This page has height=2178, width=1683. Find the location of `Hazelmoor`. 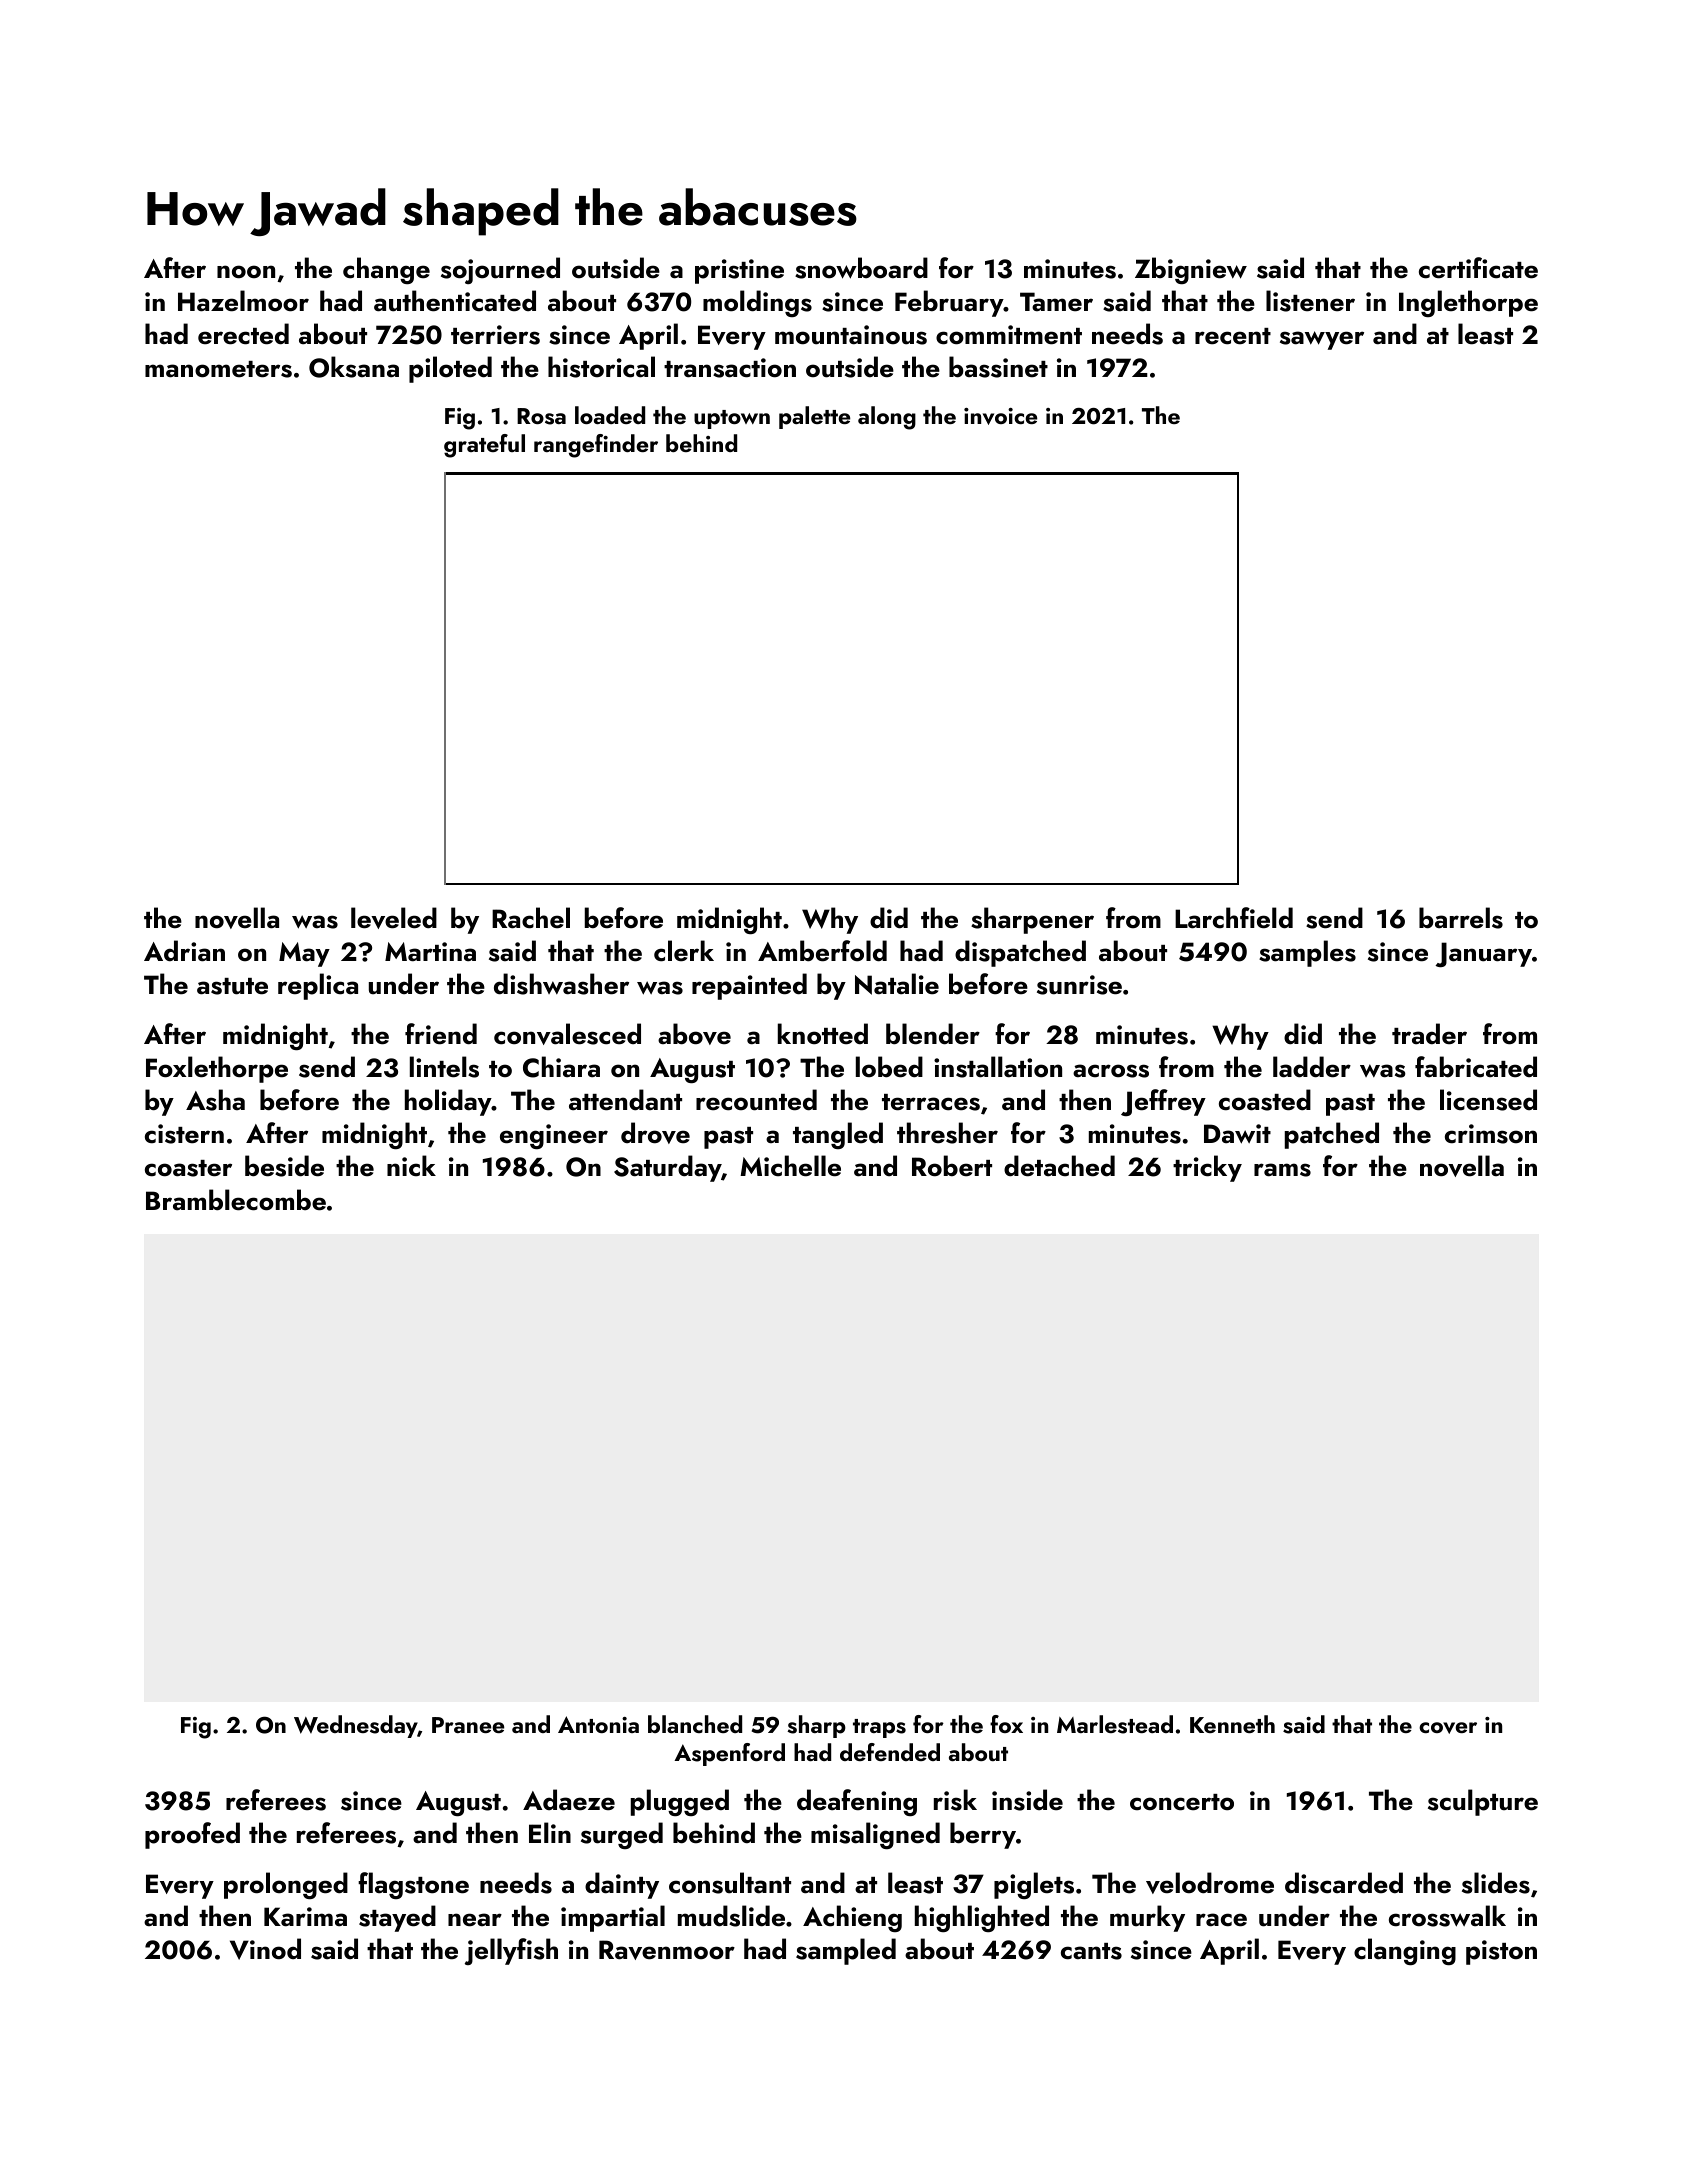

Hazelmoor is located at coordinates (243, 301).
